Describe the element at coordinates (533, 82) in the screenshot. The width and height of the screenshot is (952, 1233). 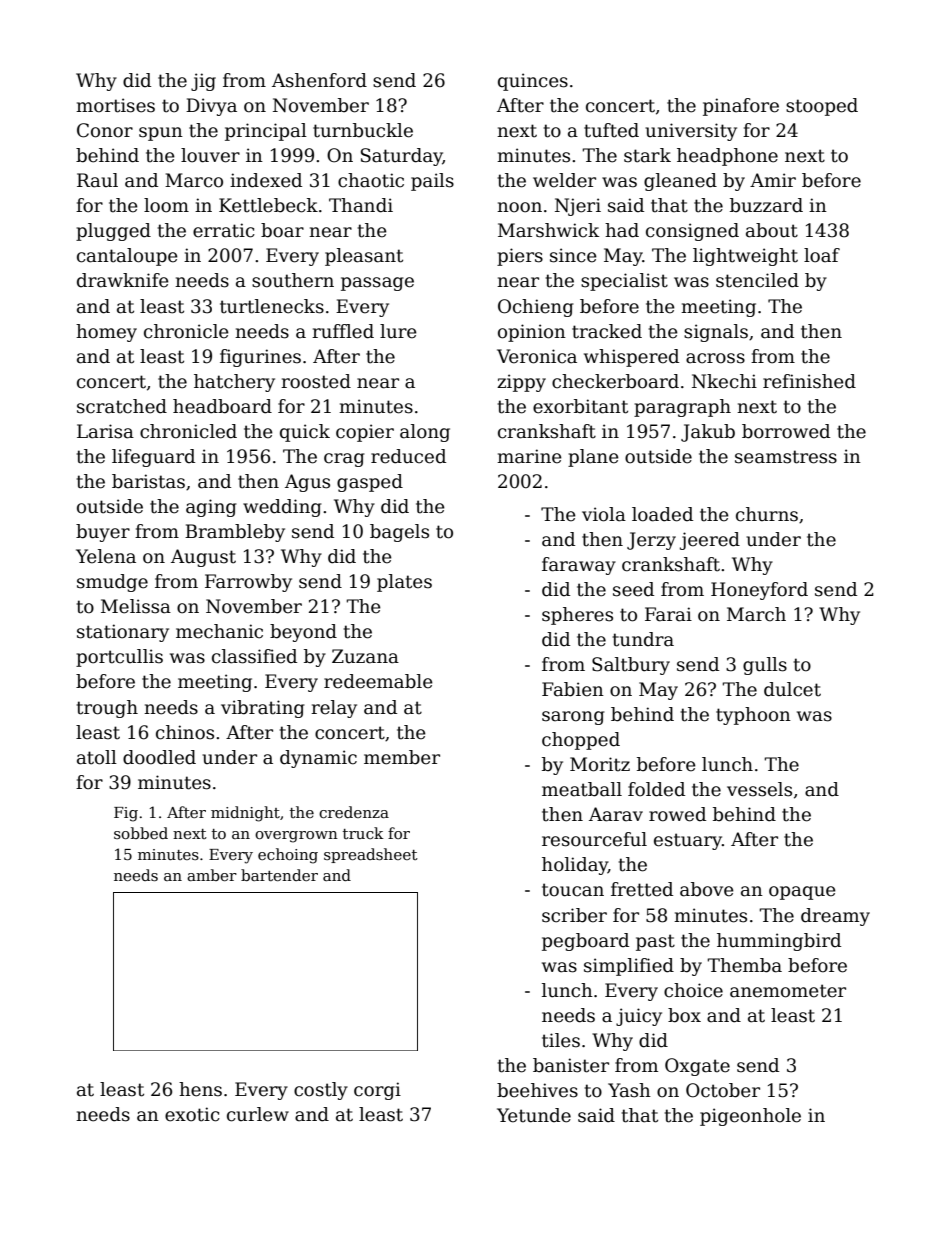
I see `quinces` at that location.
